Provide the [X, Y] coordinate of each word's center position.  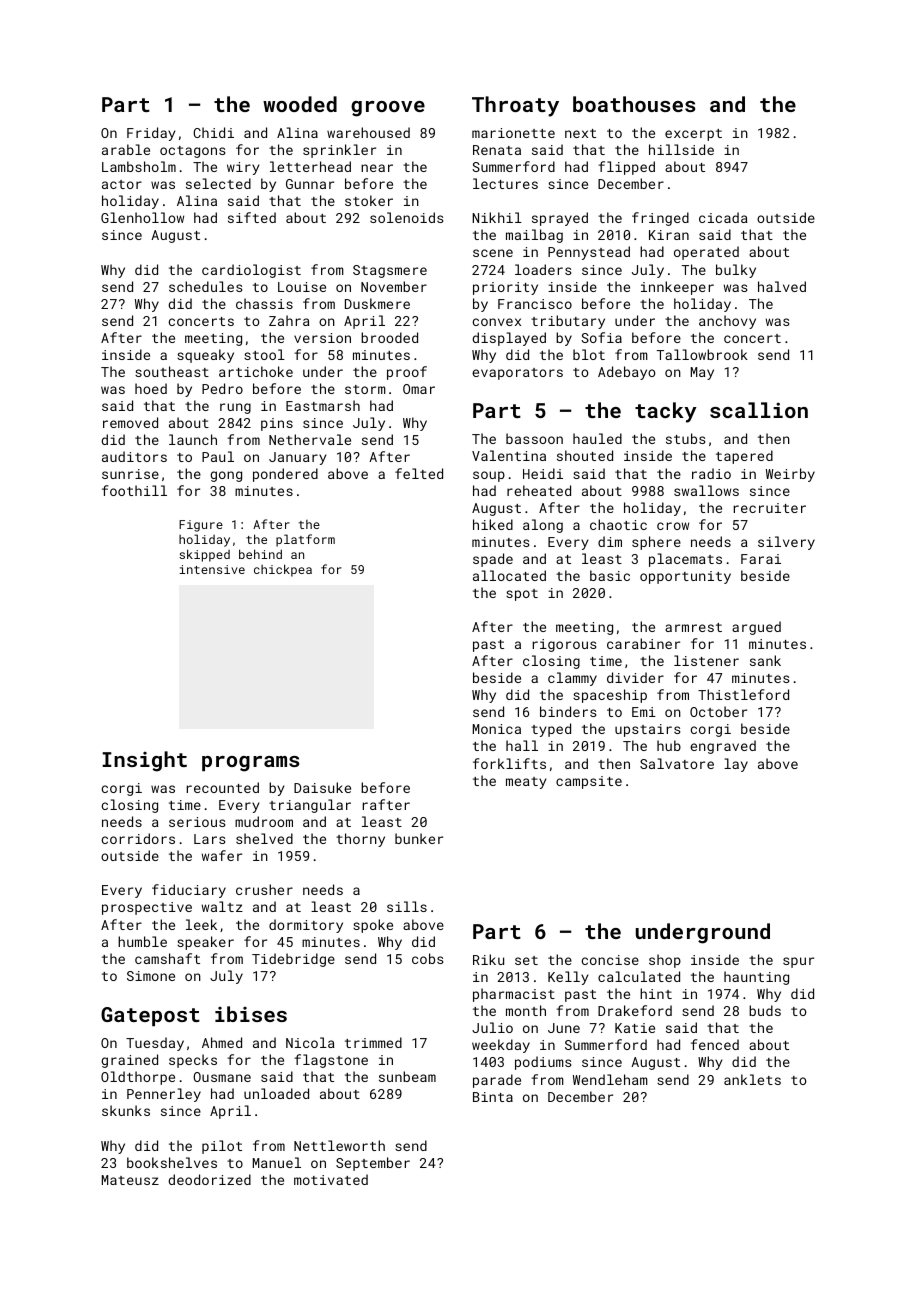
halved [782, 286]
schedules [205, 286]
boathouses [634, 104]
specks [193, 1061]
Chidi [213, 132]
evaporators [517, 374]
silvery [786, 543]
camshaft [167, 958]
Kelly [568, 978]
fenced [715, 1044]
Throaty [515, 106]
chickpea [283, 570]
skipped [204, 555]
